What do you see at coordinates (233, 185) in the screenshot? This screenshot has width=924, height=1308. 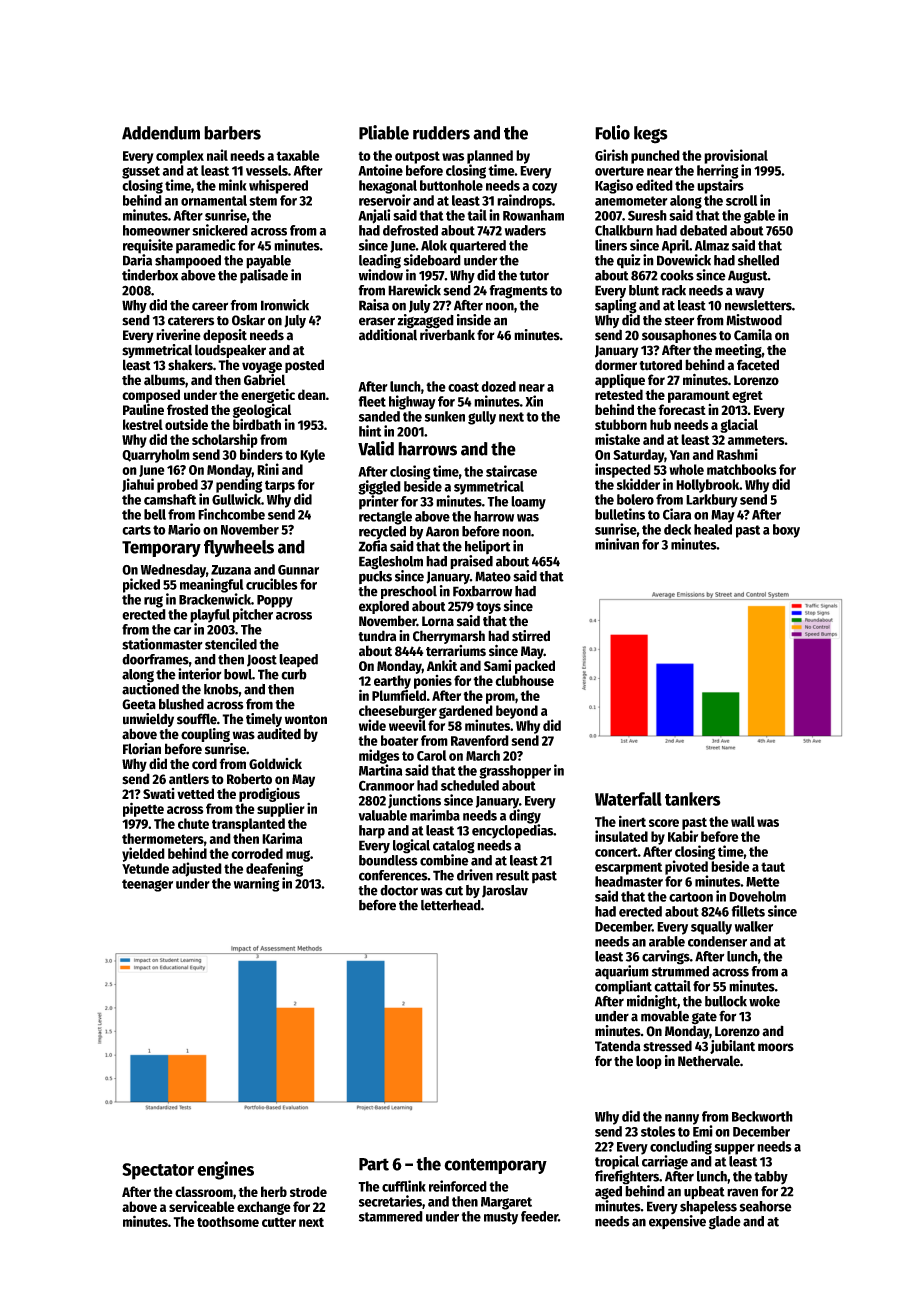 I see `mink` at bounding box center [233, 185].
